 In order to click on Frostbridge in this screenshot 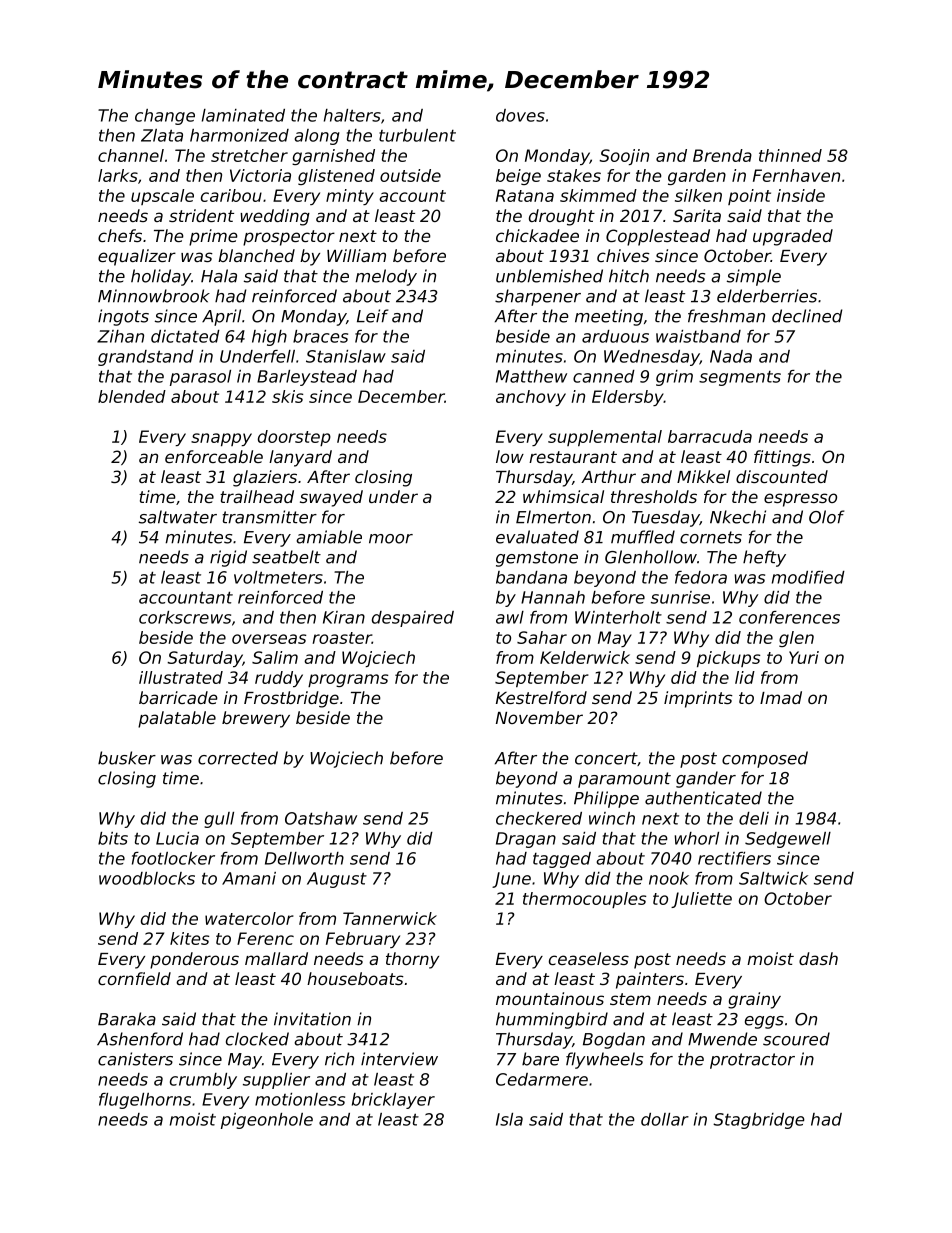, I will do `click(291, 699)`.
